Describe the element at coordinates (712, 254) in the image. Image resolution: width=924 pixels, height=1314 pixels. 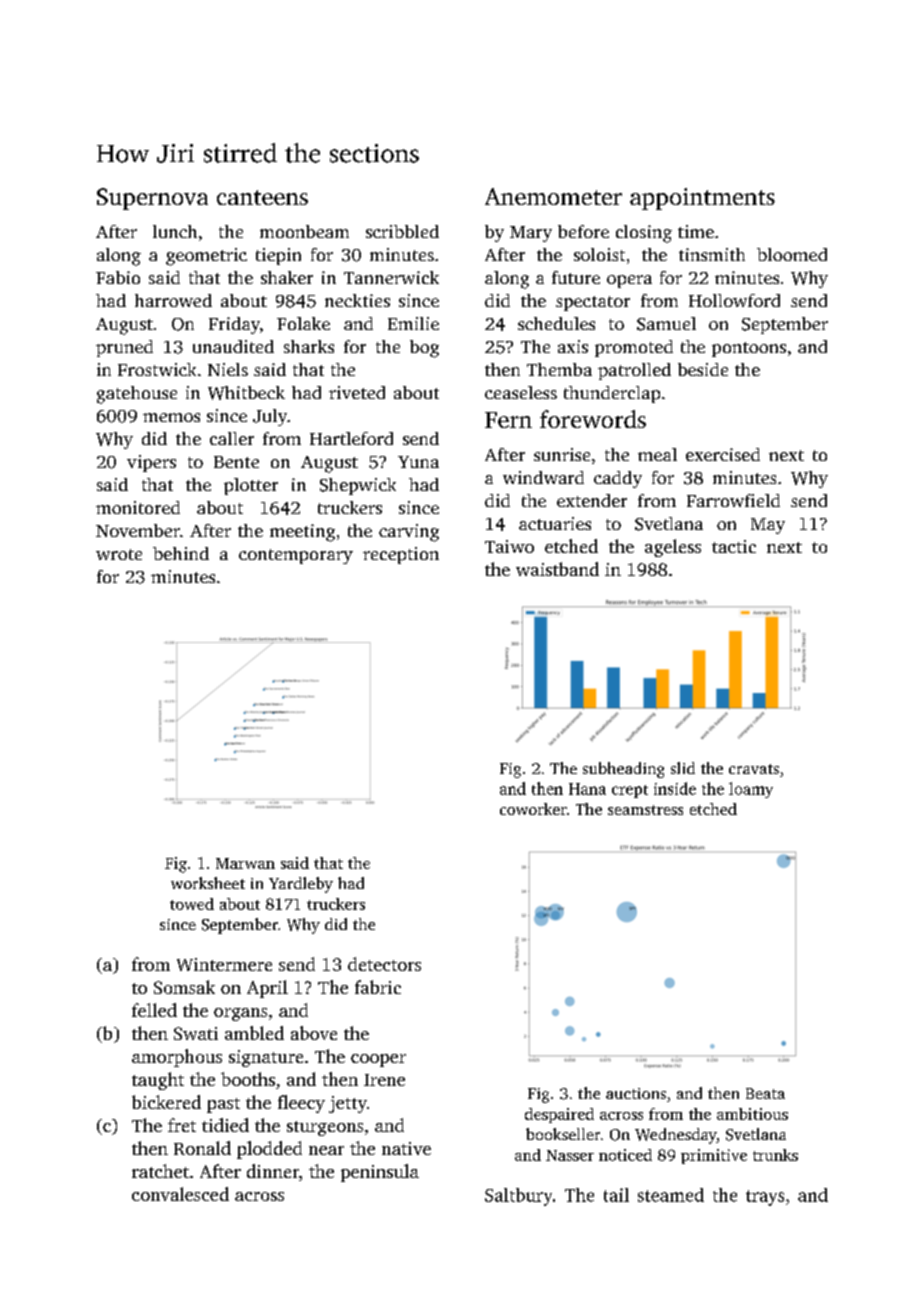
I see `tinsmith` at that location.
